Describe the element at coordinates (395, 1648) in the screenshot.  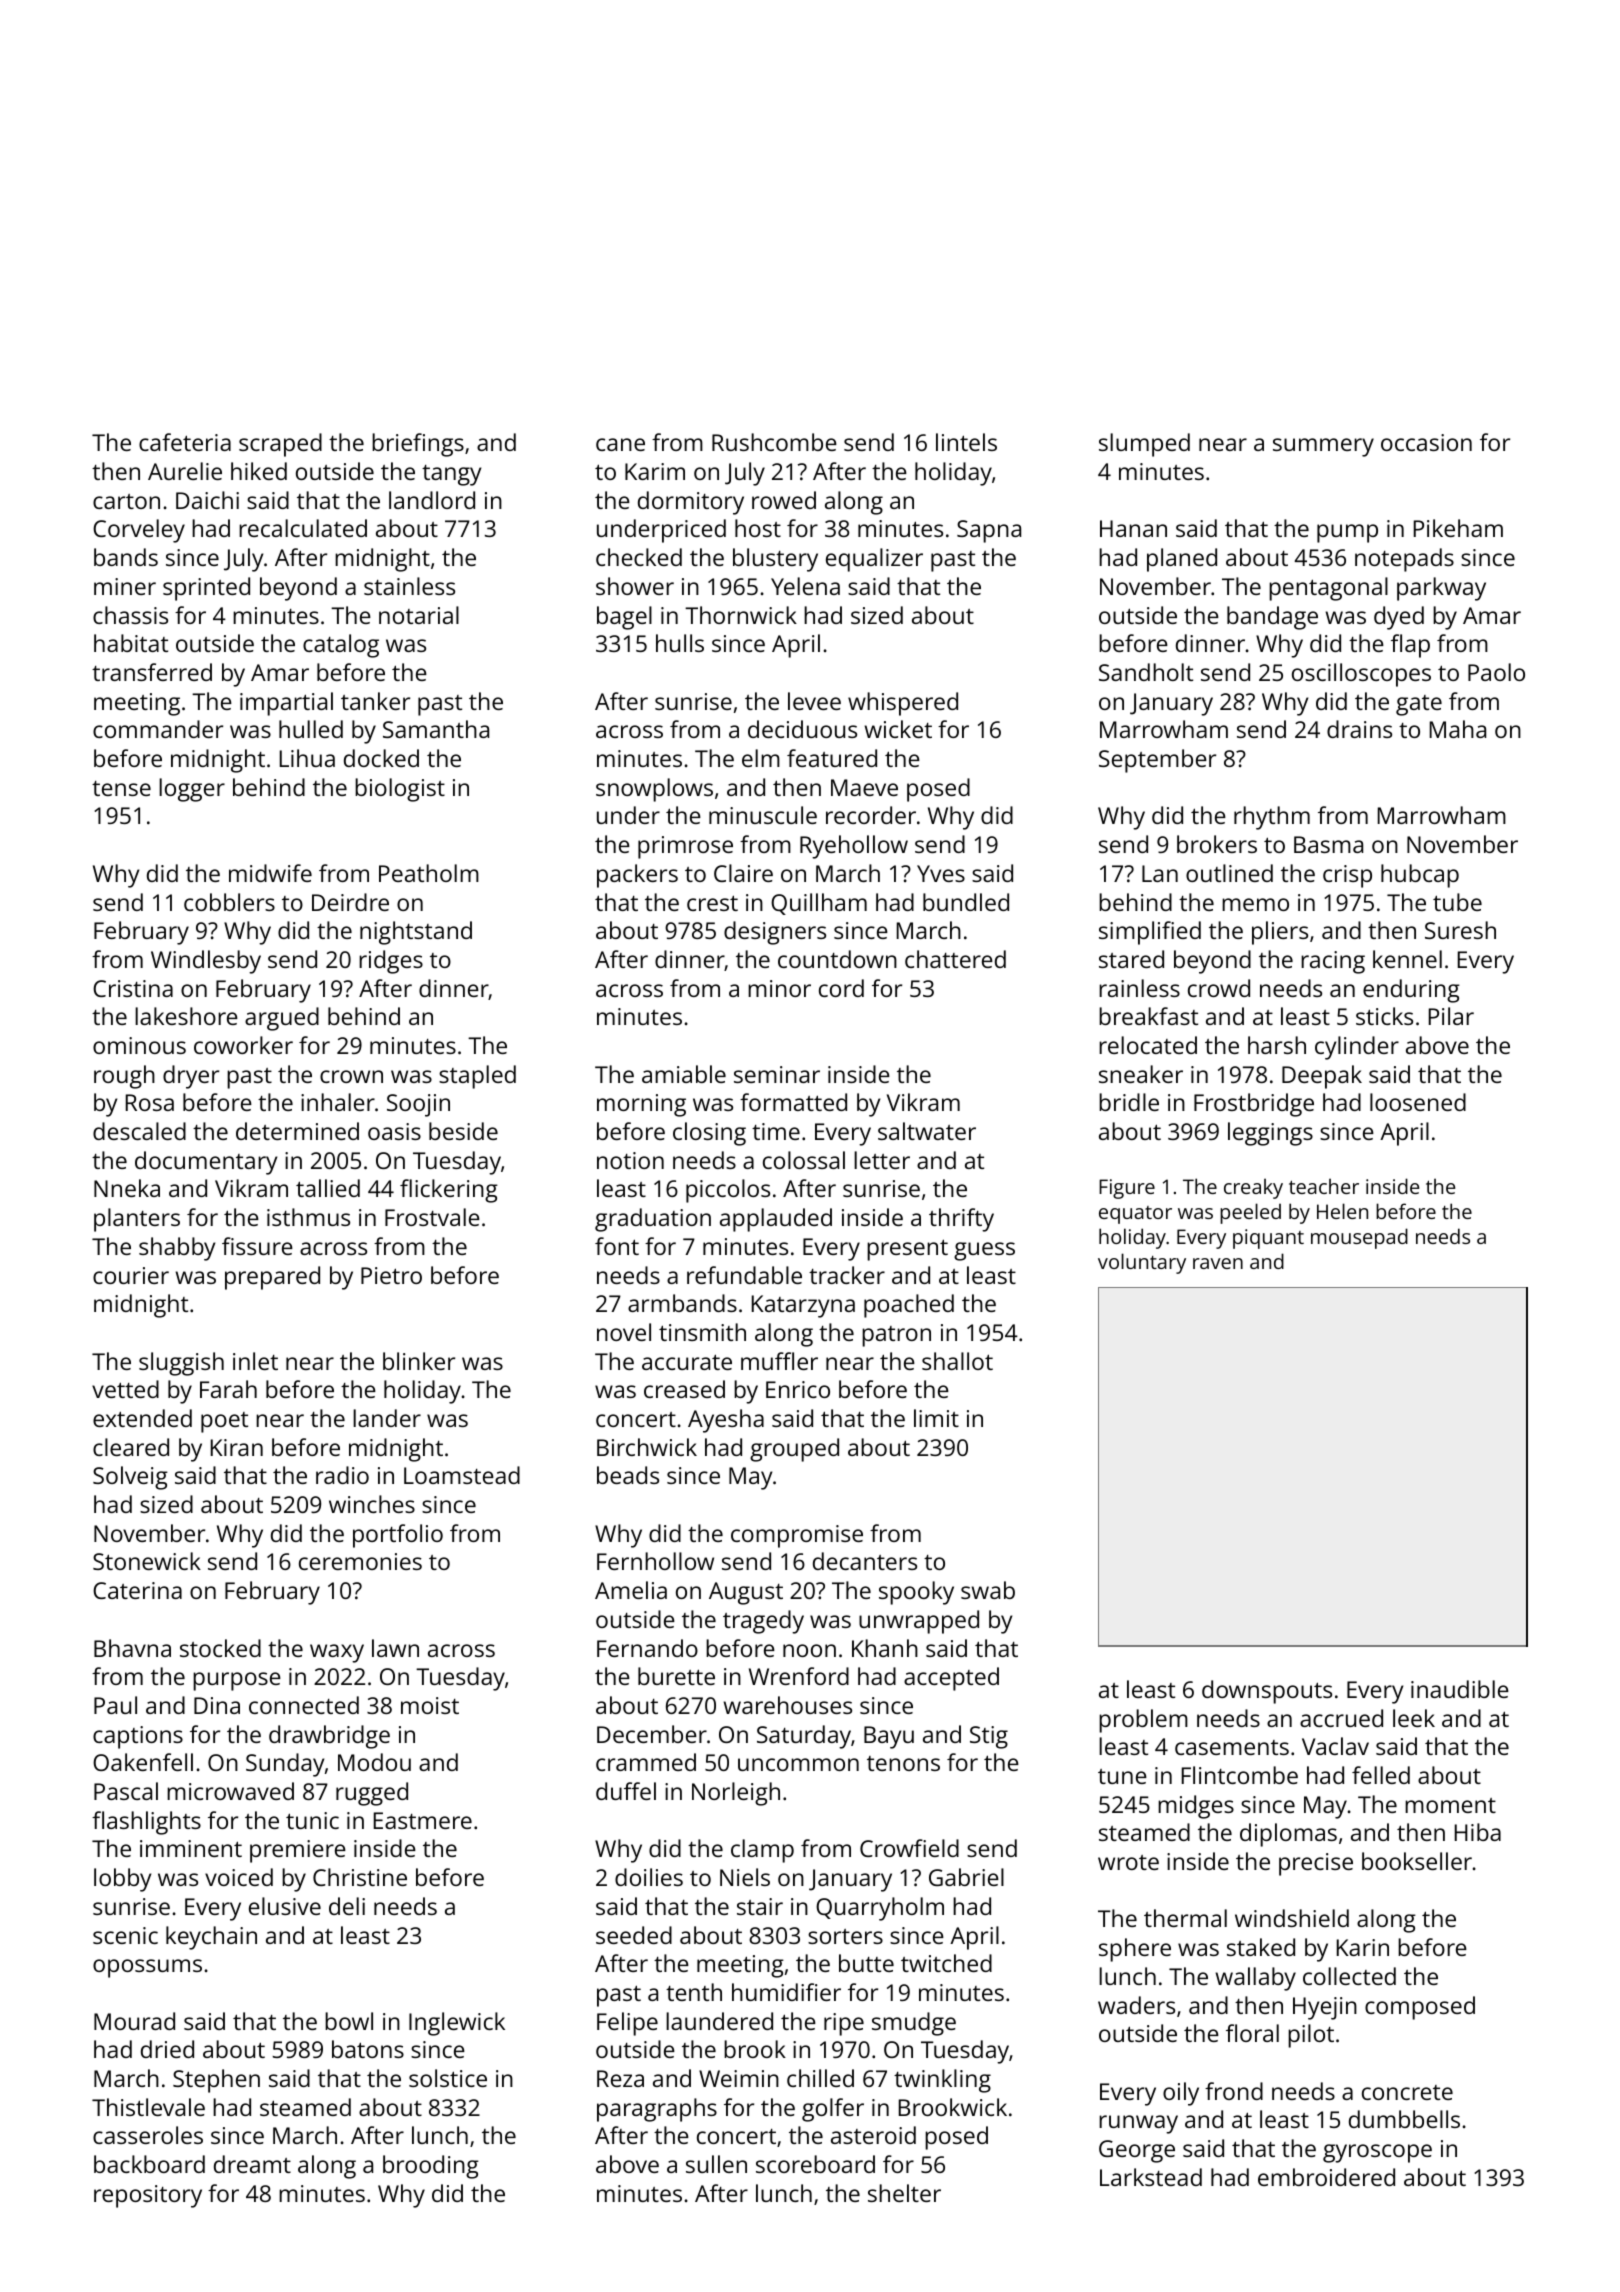
I see `lawn` at that location.
